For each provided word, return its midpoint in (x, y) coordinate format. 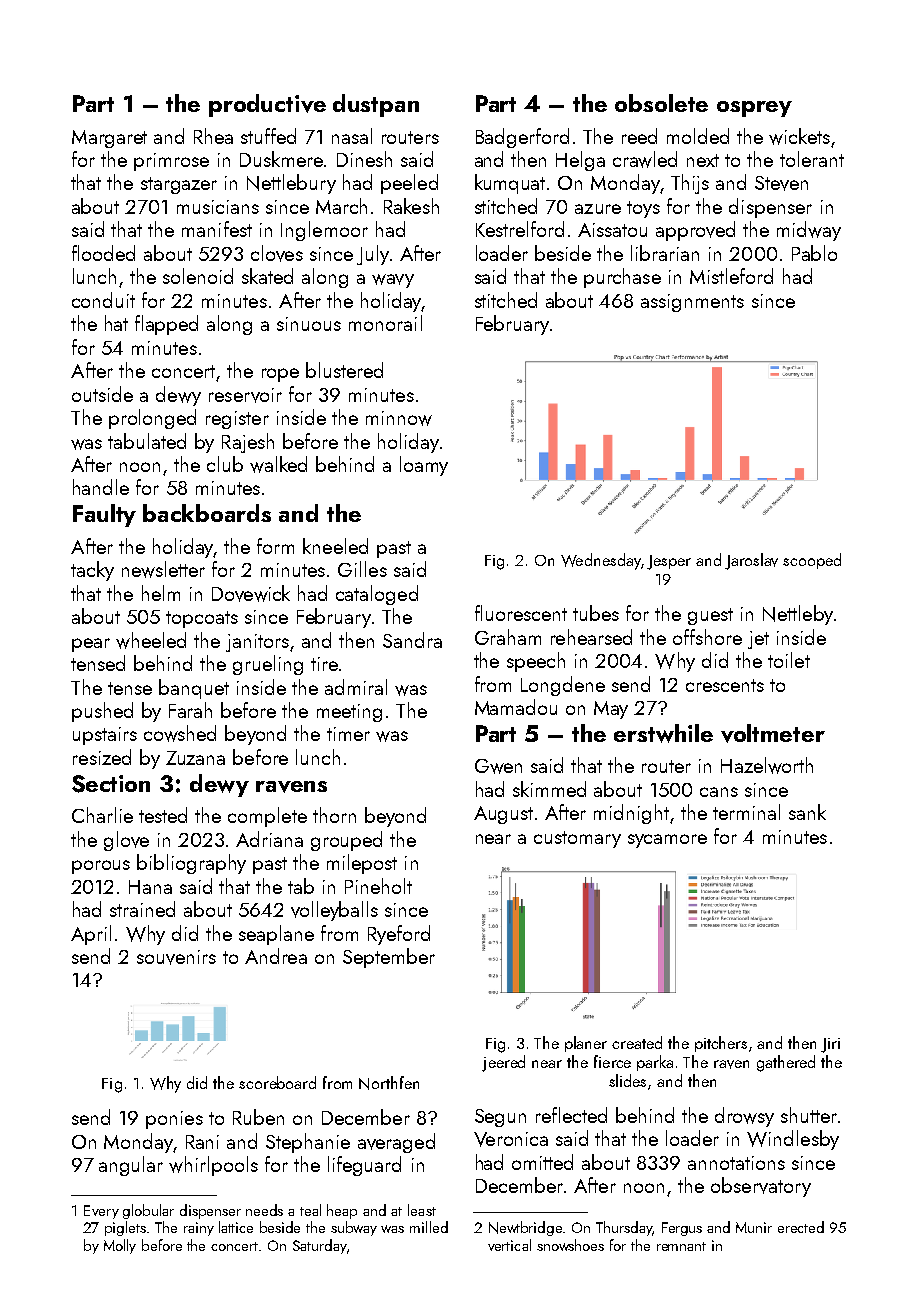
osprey (754, 109)
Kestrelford (520, 229)
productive (267, 105)
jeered (503, 1063)
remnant (681, 1246)
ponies (174, 1120)
